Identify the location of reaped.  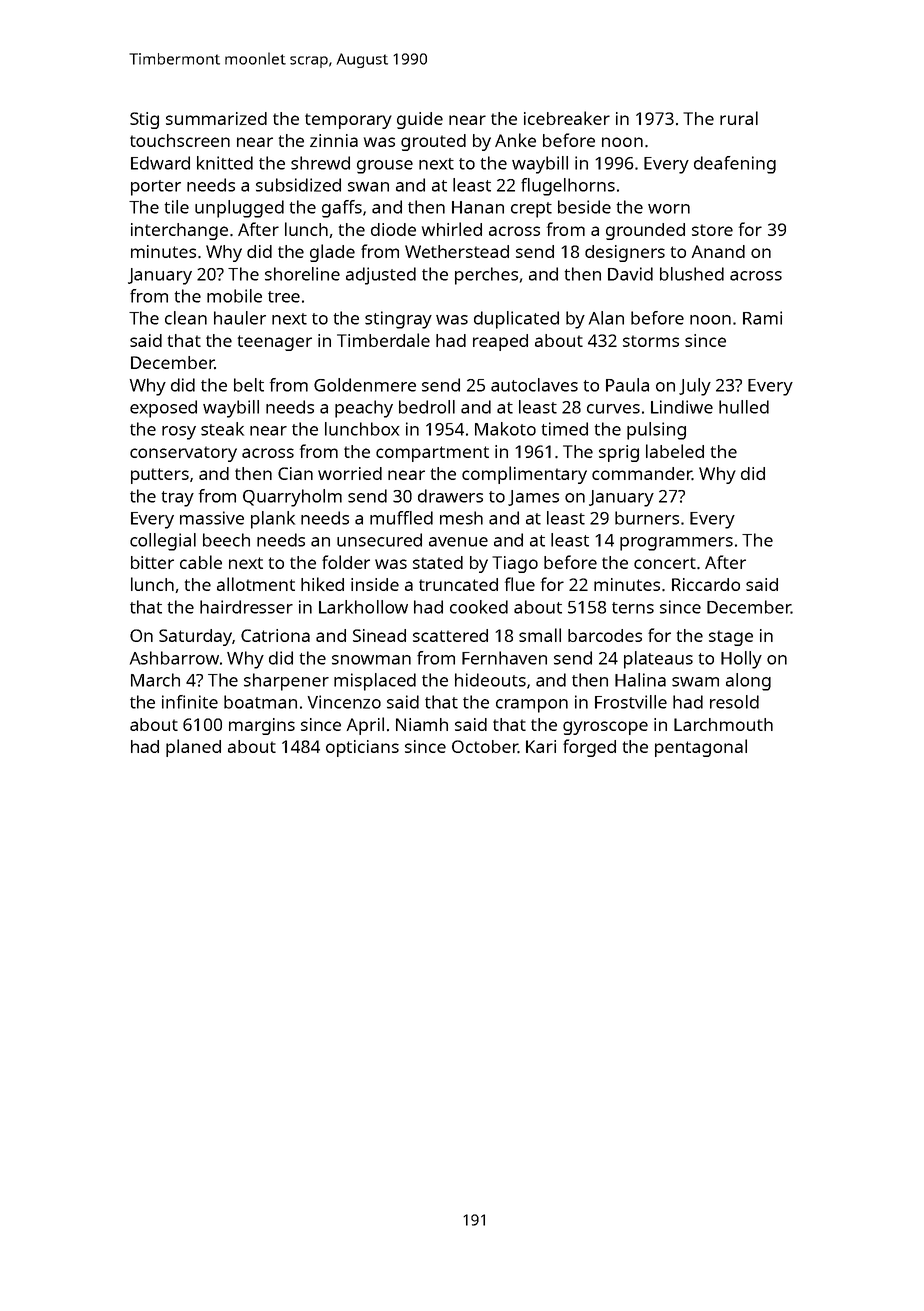
(500, 342).
